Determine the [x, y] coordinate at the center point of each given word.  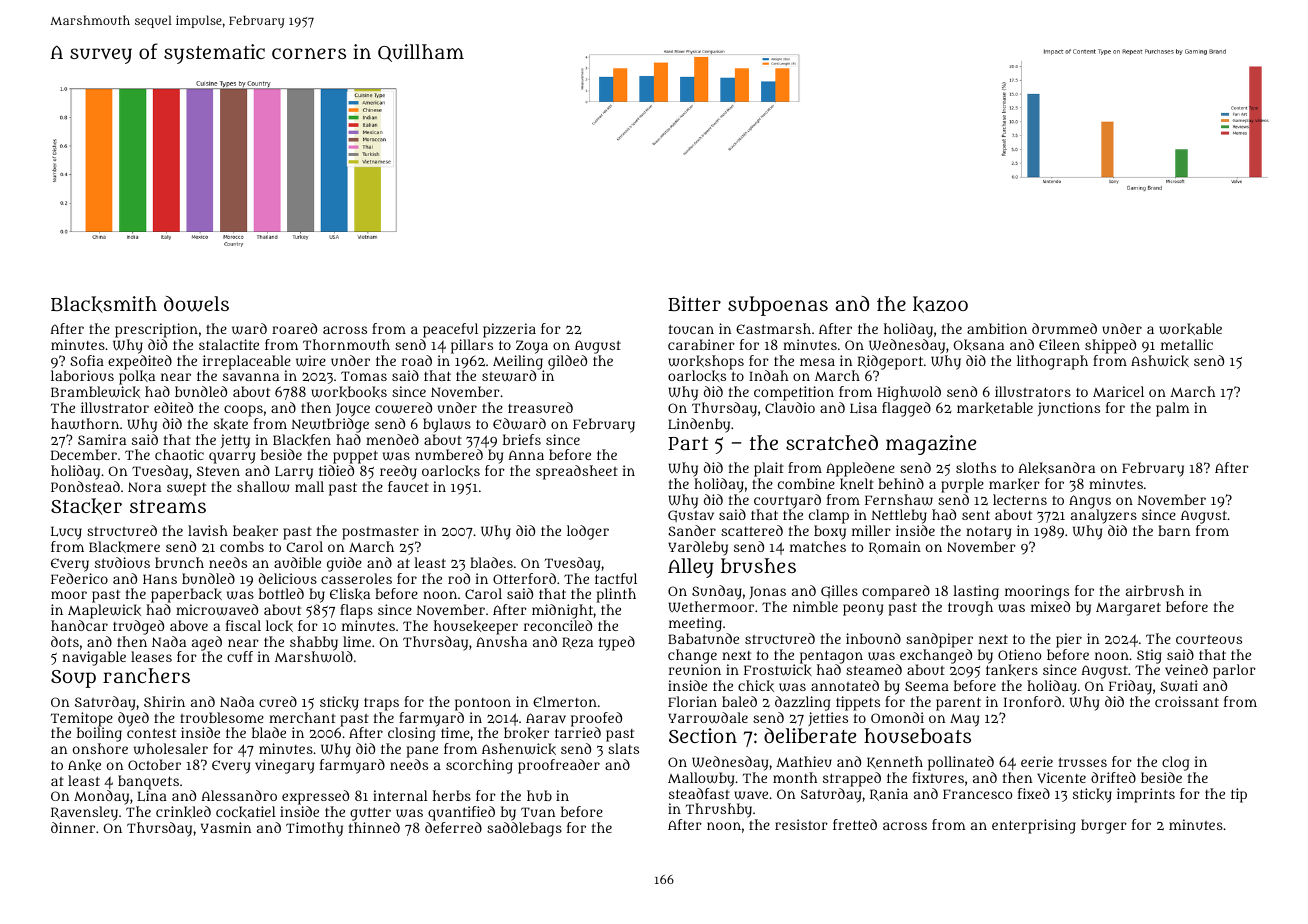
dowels [196, 304]
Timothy [314, 829]
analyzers [1104, 517]
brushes [758, 566]
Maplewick [104, 611]
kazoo [940, 304]
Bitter [694, 303]
